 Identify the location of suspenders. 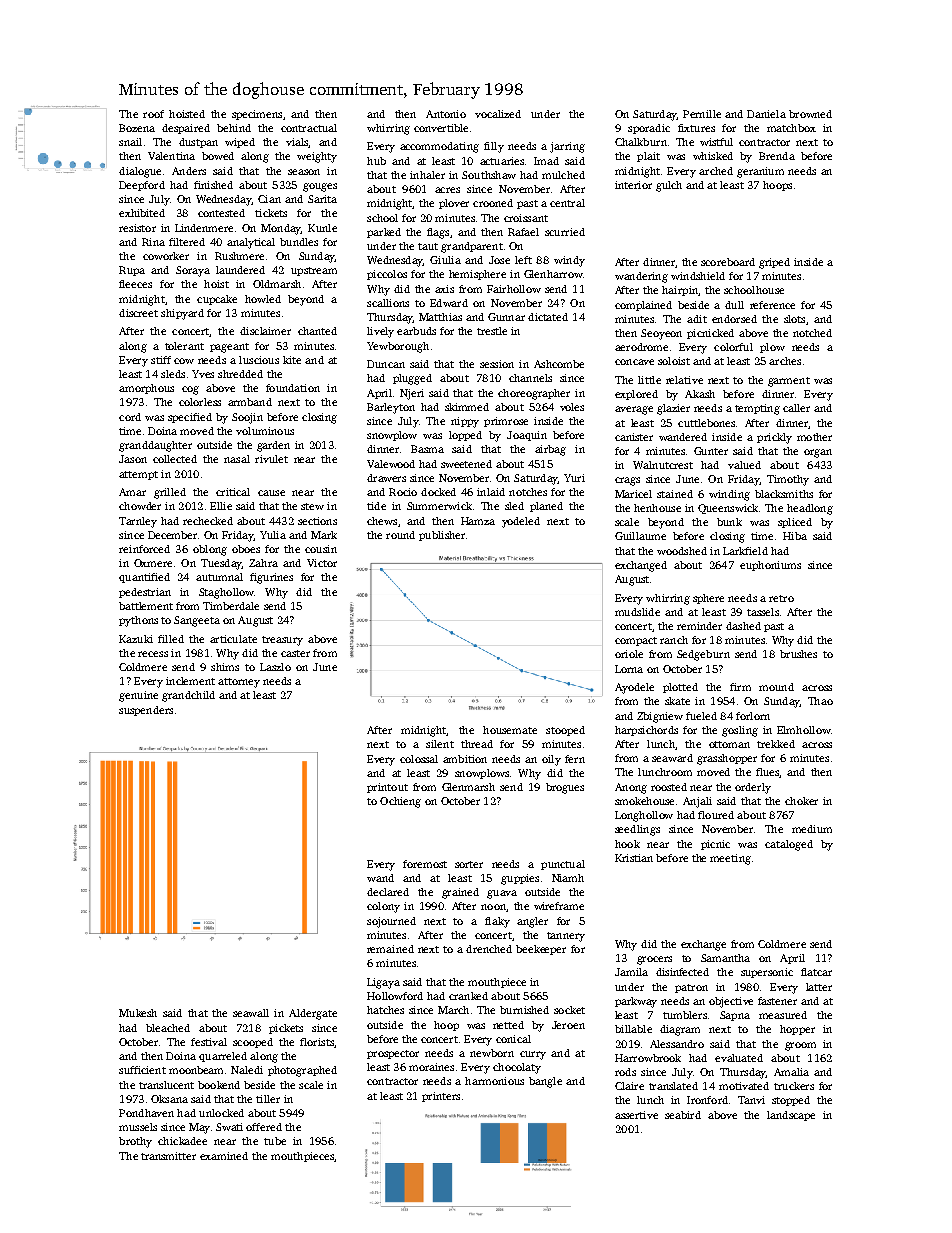
(146, 711).
